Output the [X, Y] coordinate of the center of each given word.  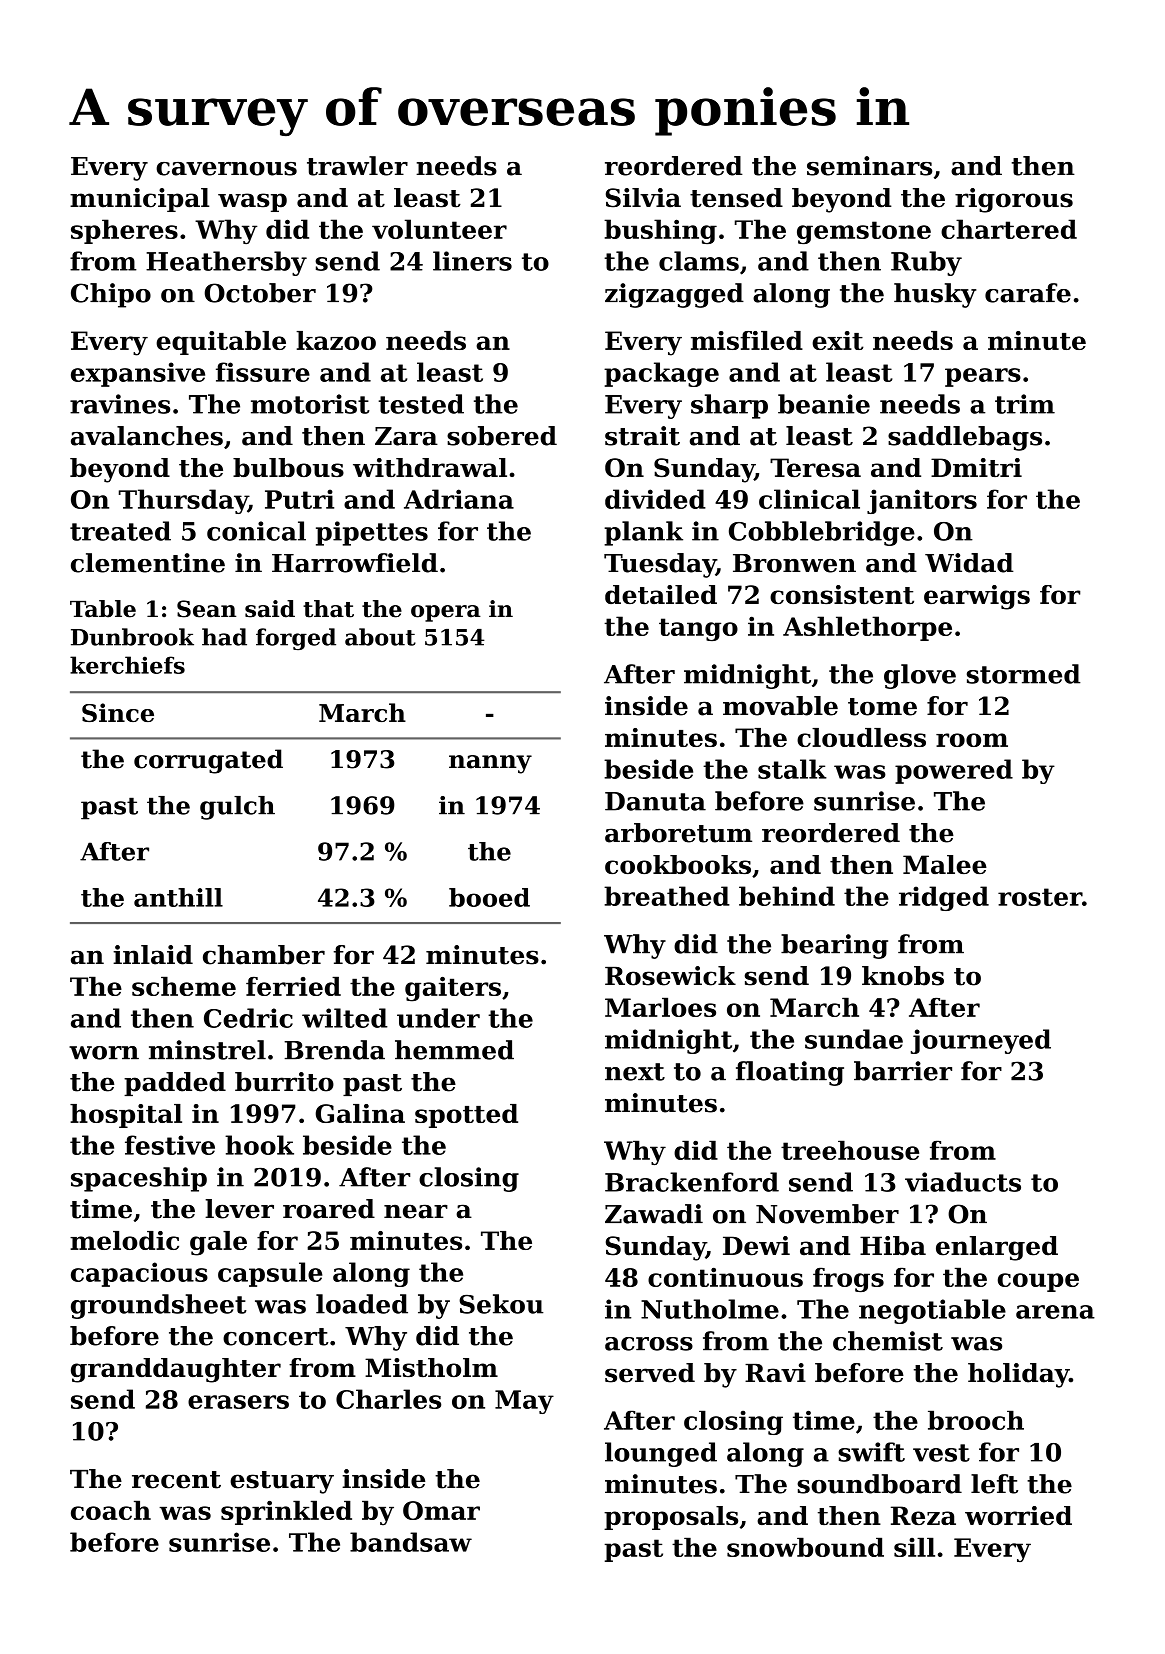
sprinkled [286, 1512]
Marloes [660, 1007]
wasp [252, 202]
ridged [944, 898]
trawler [357, 166]
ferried [293, 986]
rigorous [1014, 200]
